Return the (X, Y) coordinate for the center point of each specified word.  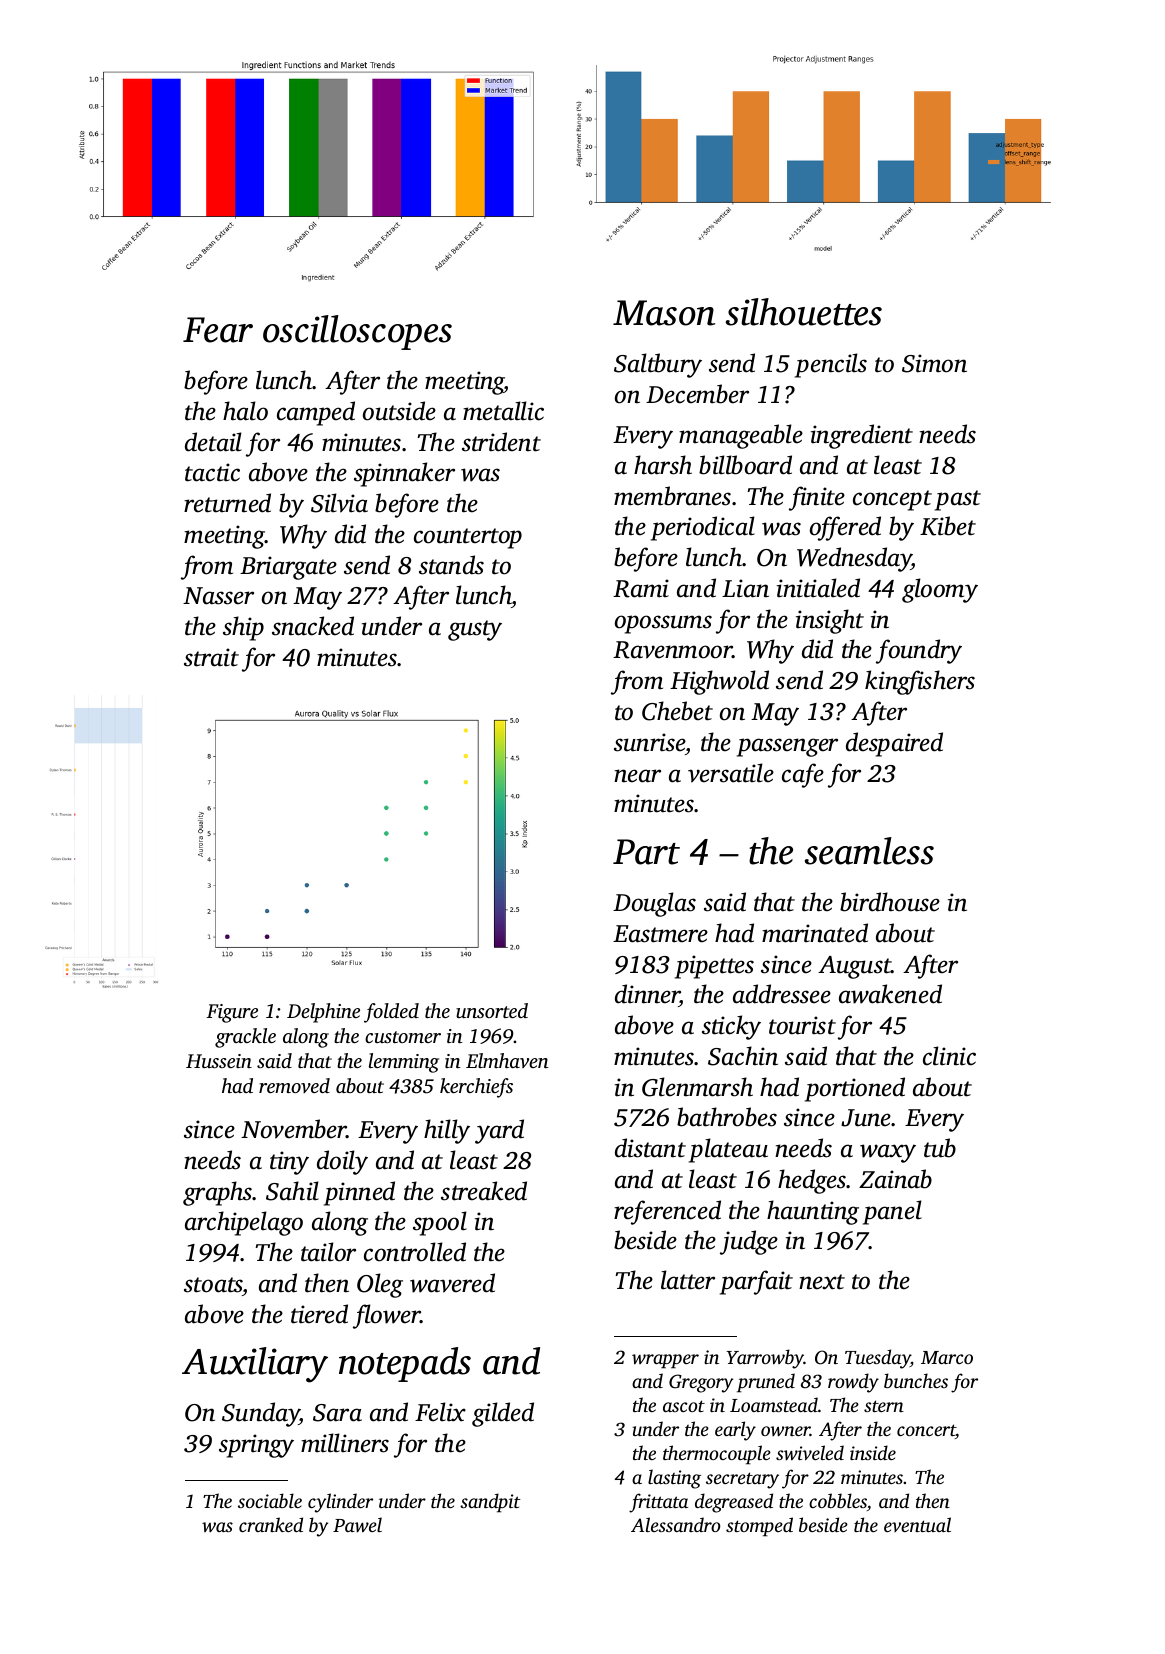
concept (892, 500)
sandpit (490, 1503)
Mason (664, 313)
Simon (934, 363)
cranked (271, 1524)
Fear (218, 330)
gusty (475, 630)
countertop (468, 538)
